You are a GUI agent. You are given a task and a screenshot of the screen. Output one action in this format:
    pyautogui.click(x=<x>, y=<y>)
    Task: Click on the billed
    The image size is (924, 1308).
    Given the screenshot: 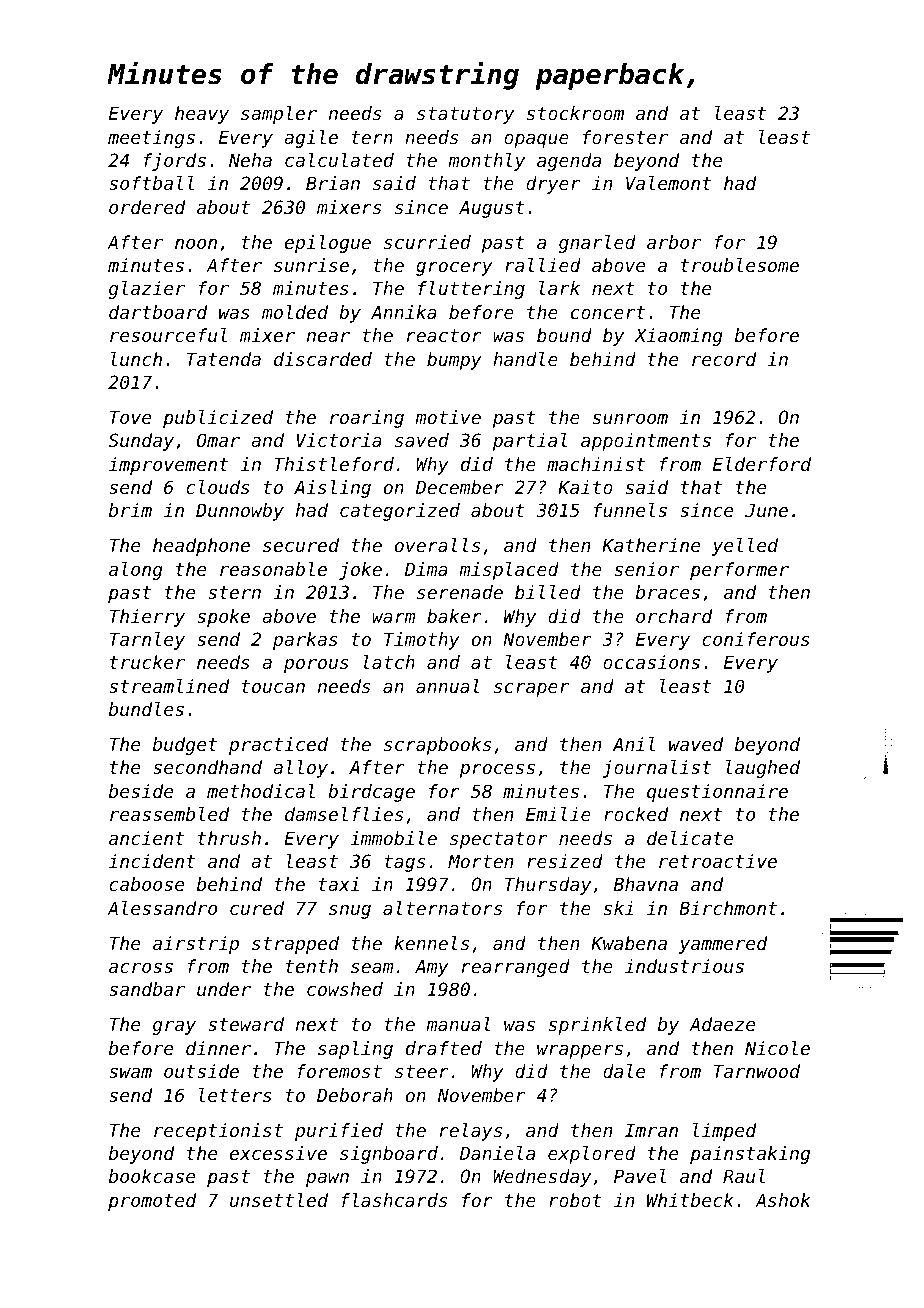 What is the action you would take?
    pyautogui.click(x=548, y=592)
